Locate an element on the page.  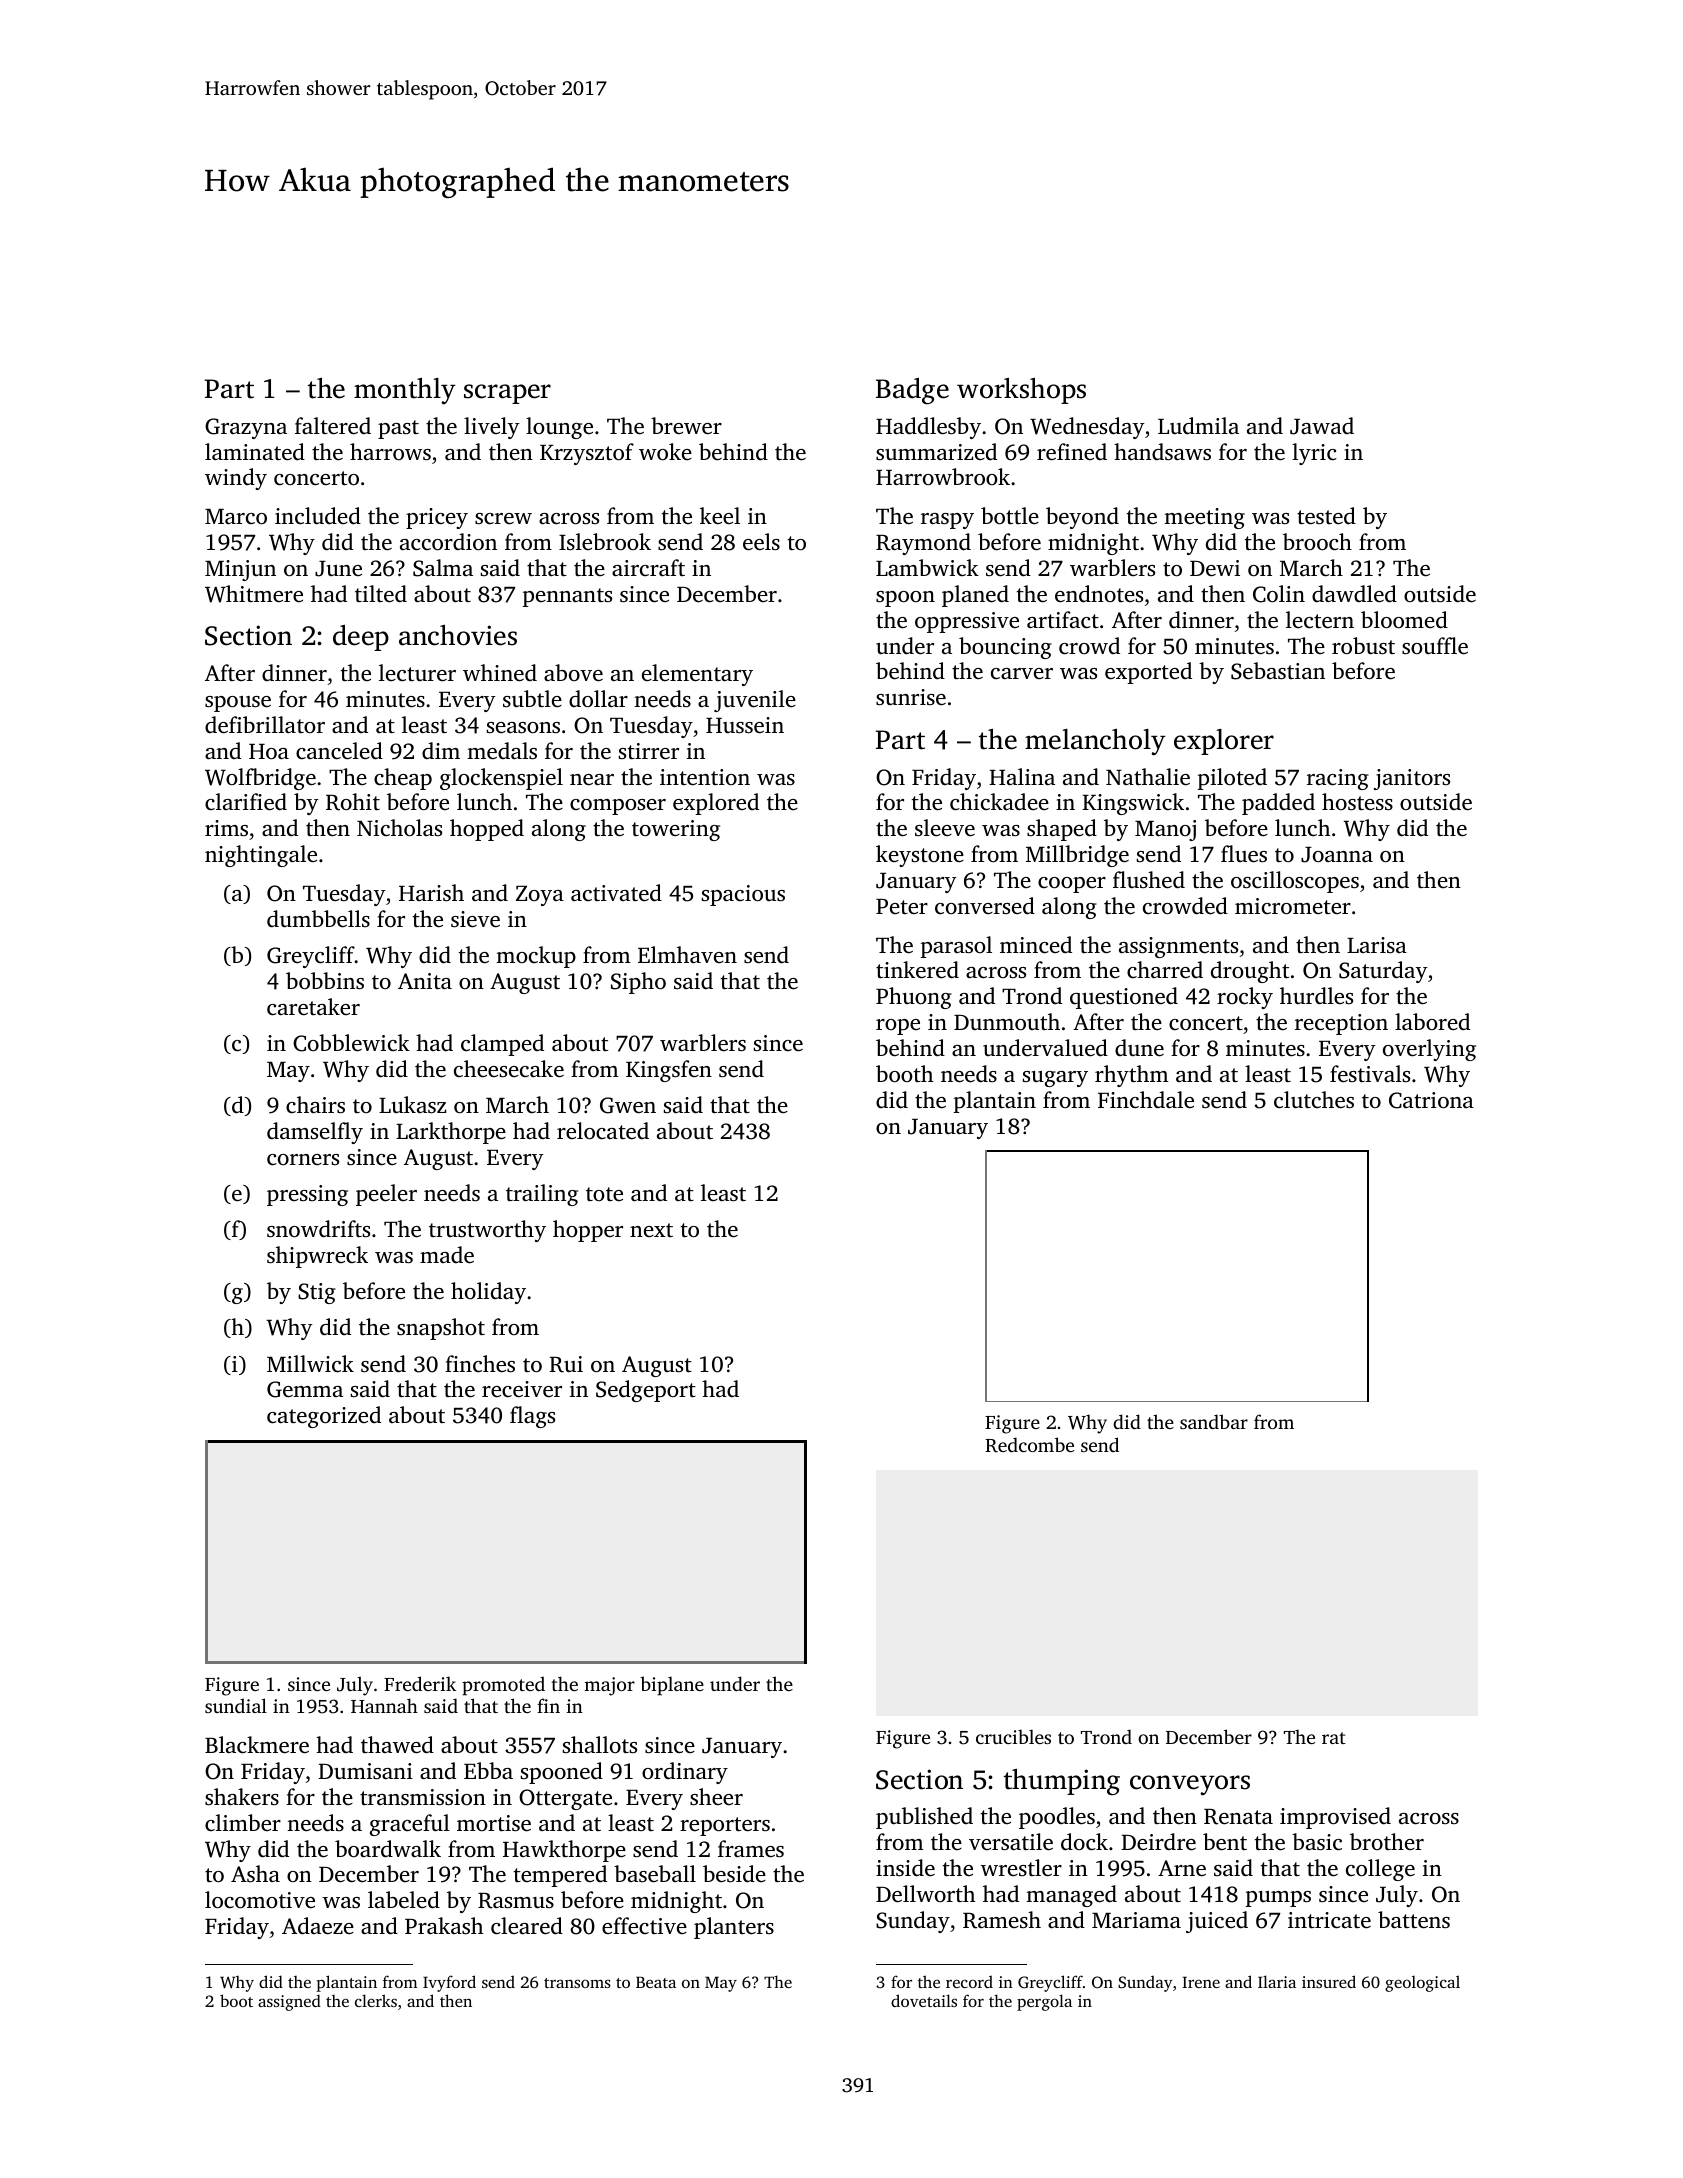
beyond is located at coordinates (1082, 518).
